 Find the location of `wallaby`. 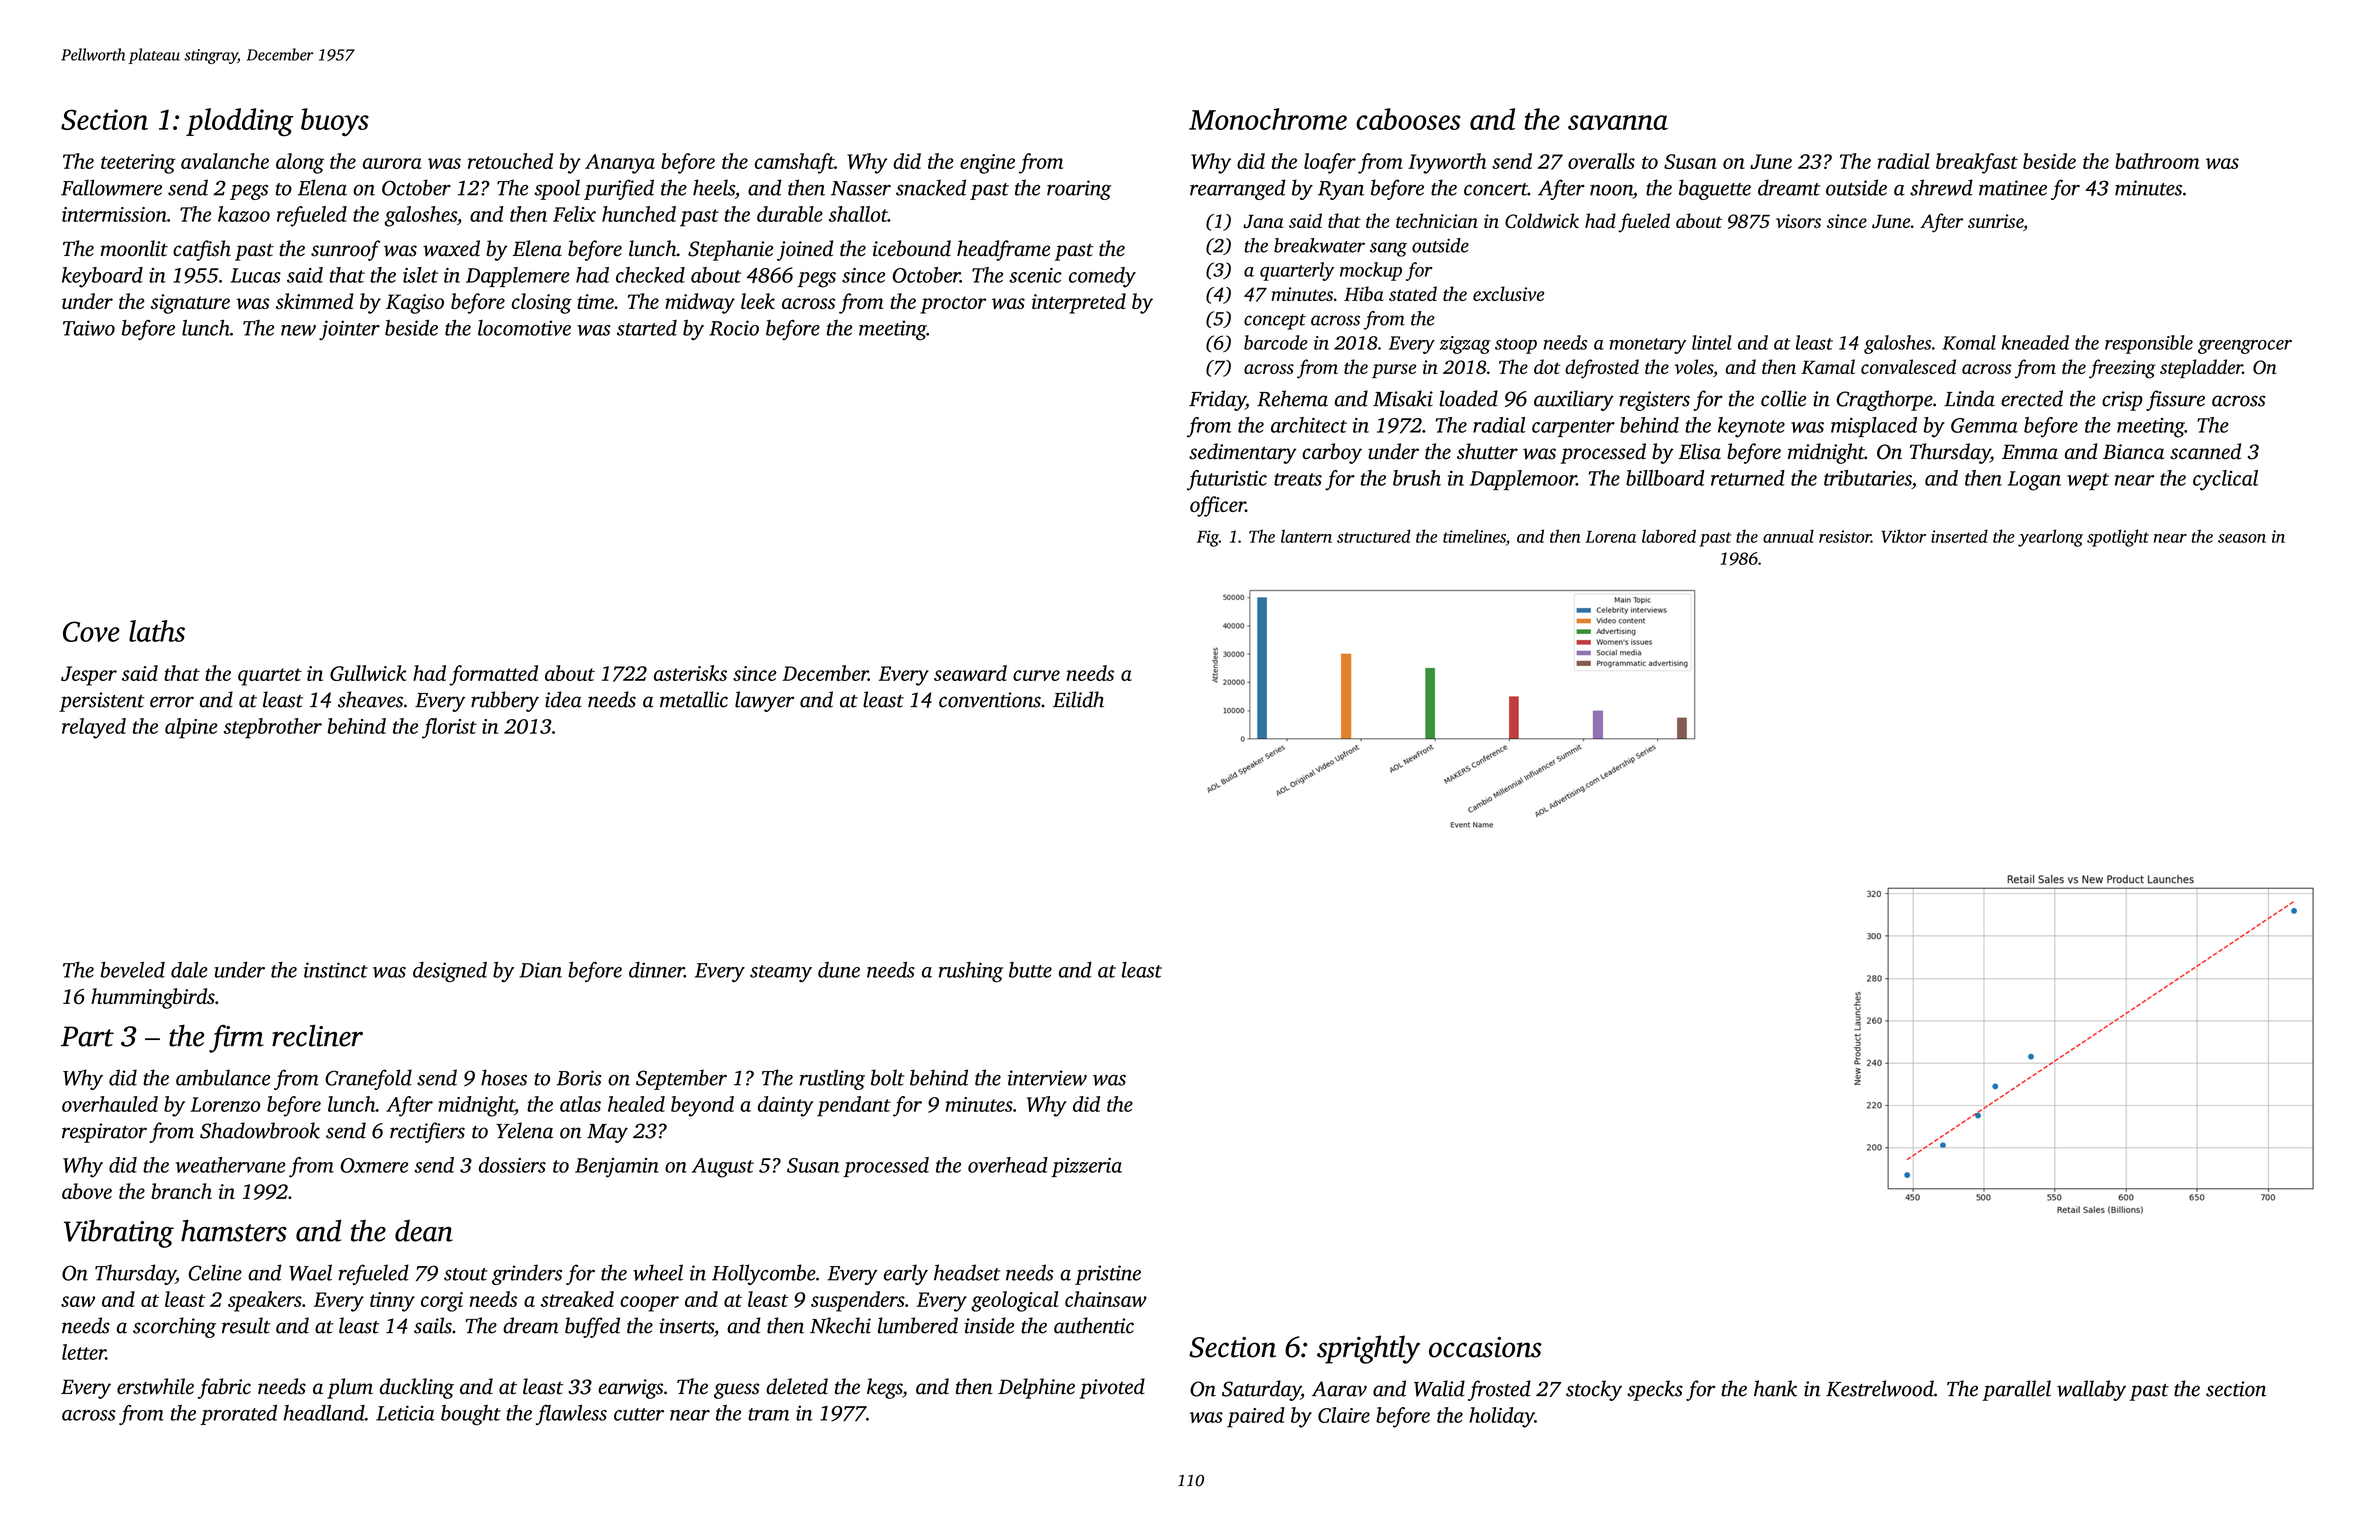

wallaby is located at coordinates (2091, 1390).
